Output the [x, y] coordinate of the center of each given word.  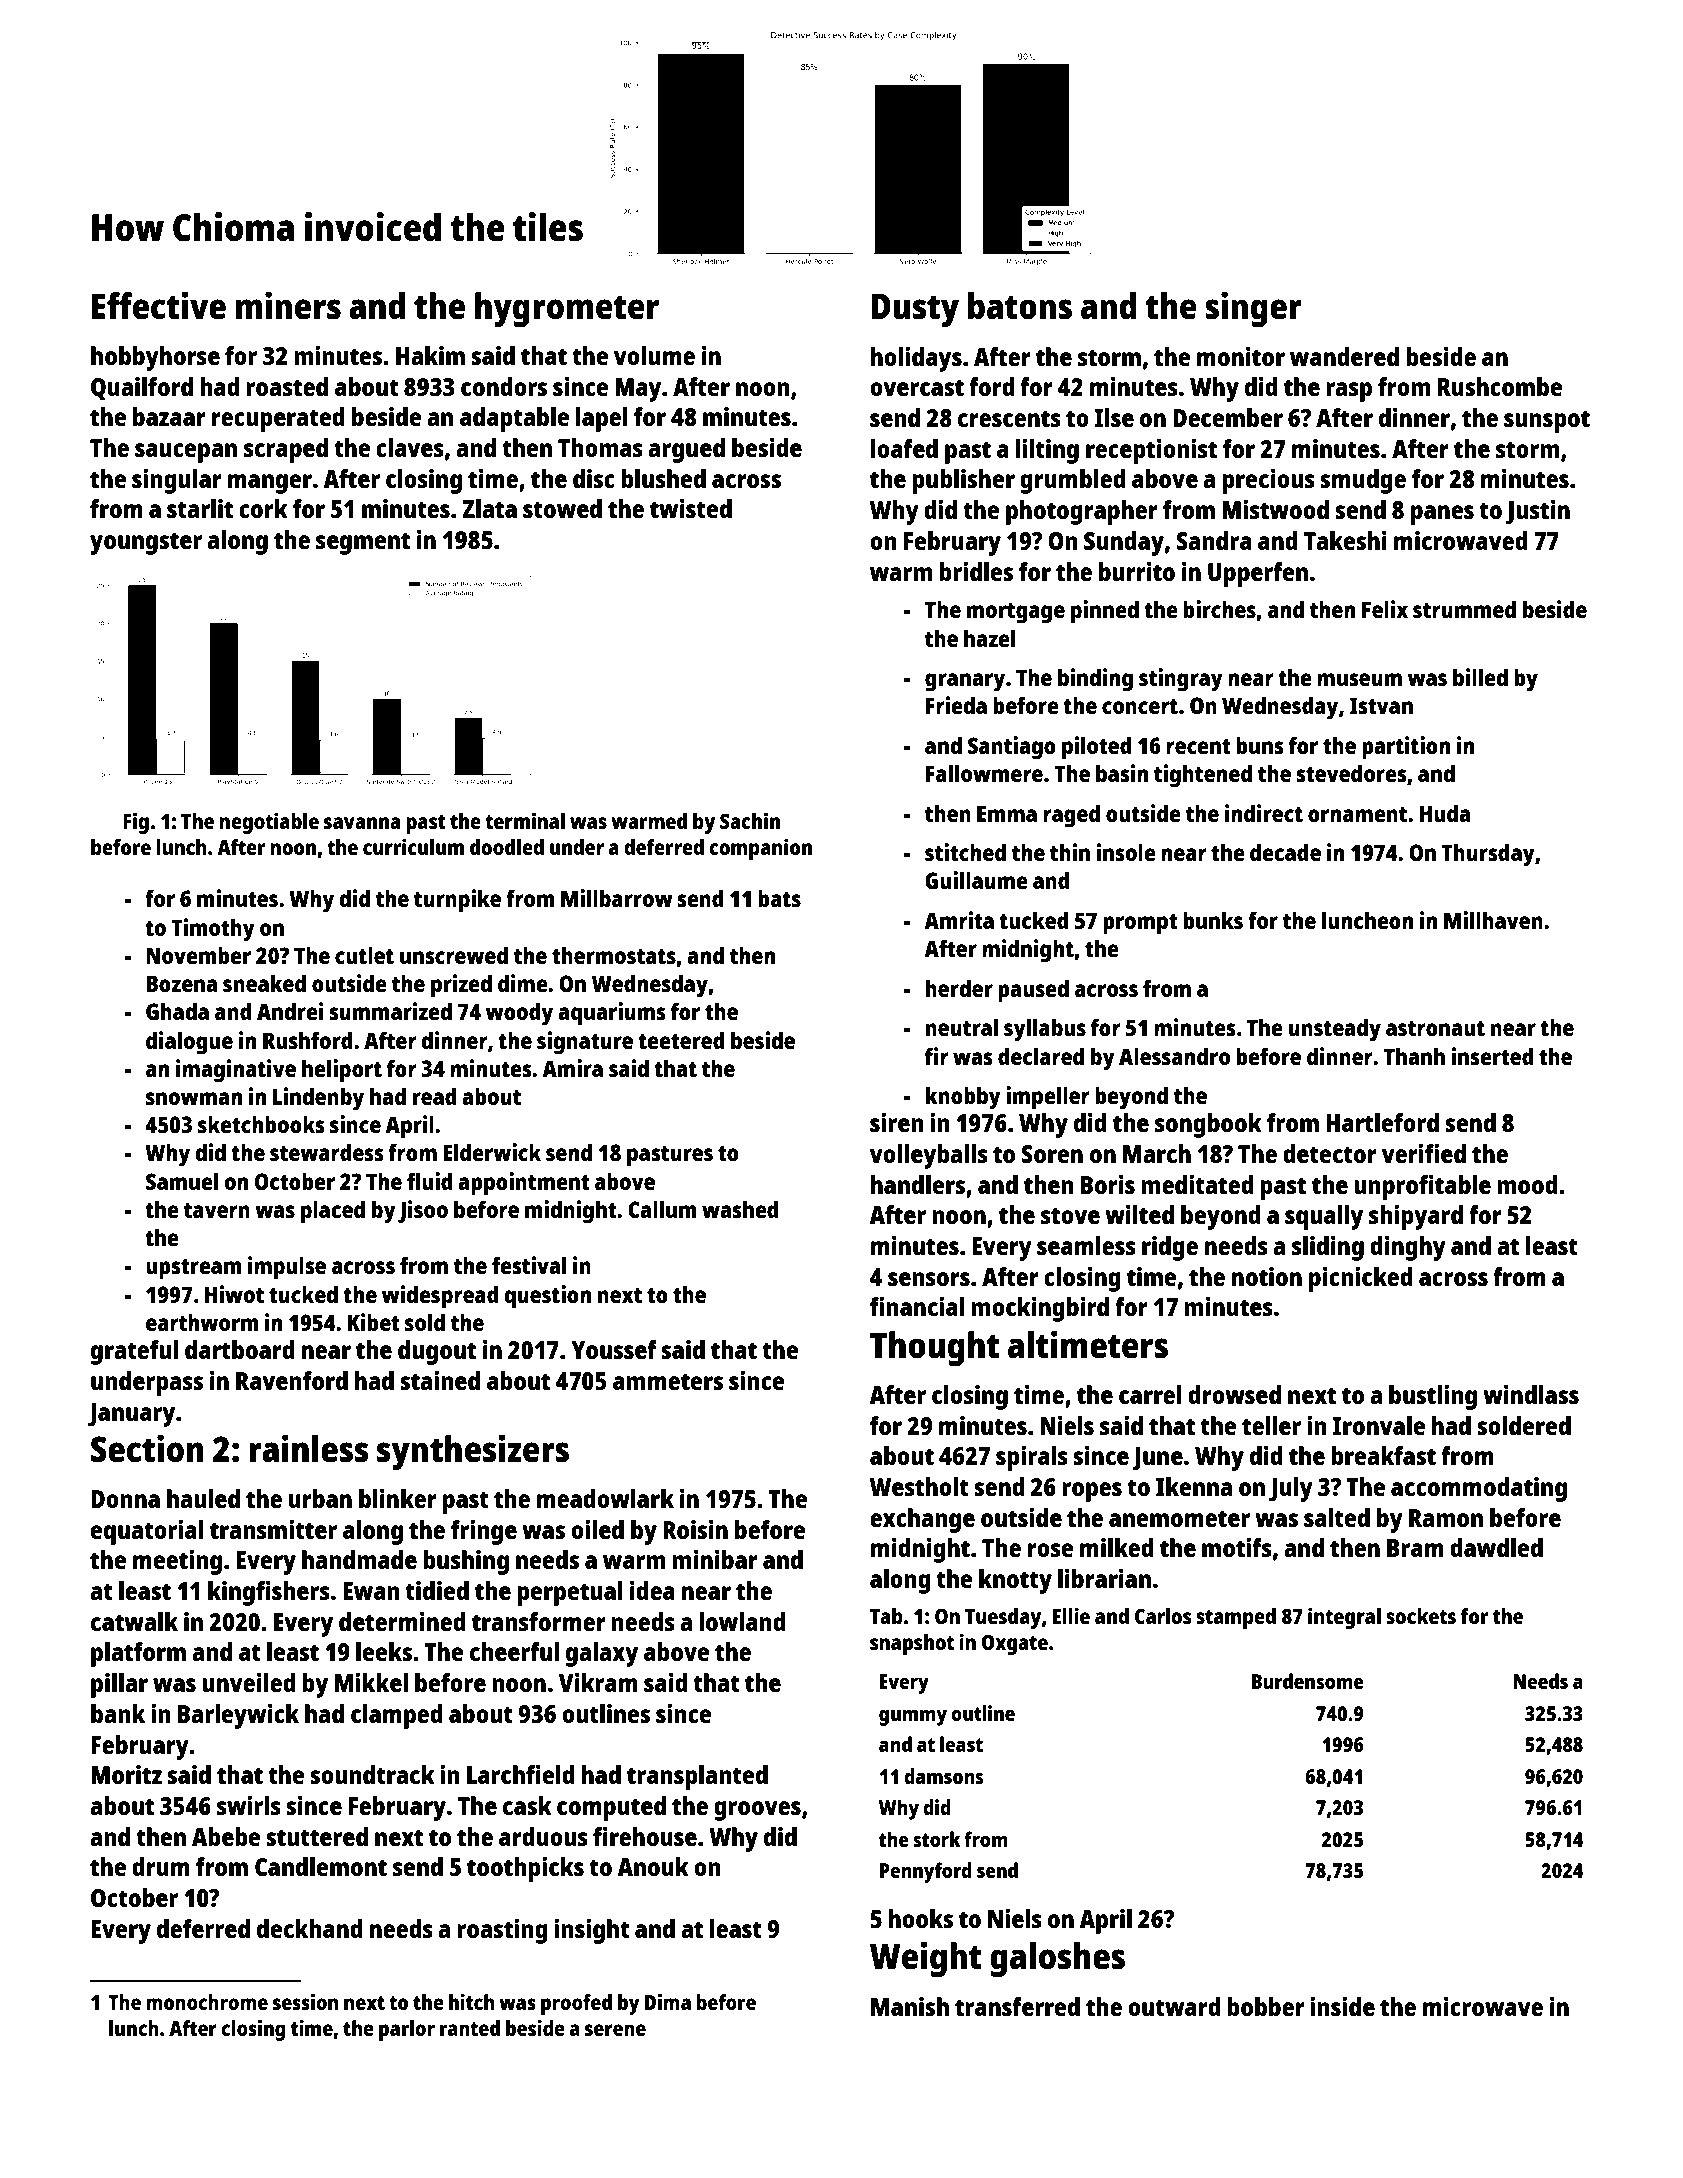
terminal [525, 820]
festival [529, 1265]
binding [1095, 680]
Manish [910, 2006]
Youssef [614, 1349]
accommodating [1479, 1489]
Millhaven [1493, 920]
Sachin [750, 820]
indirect [1264, 813]
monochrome [207, 2002]
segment [363, 543]
